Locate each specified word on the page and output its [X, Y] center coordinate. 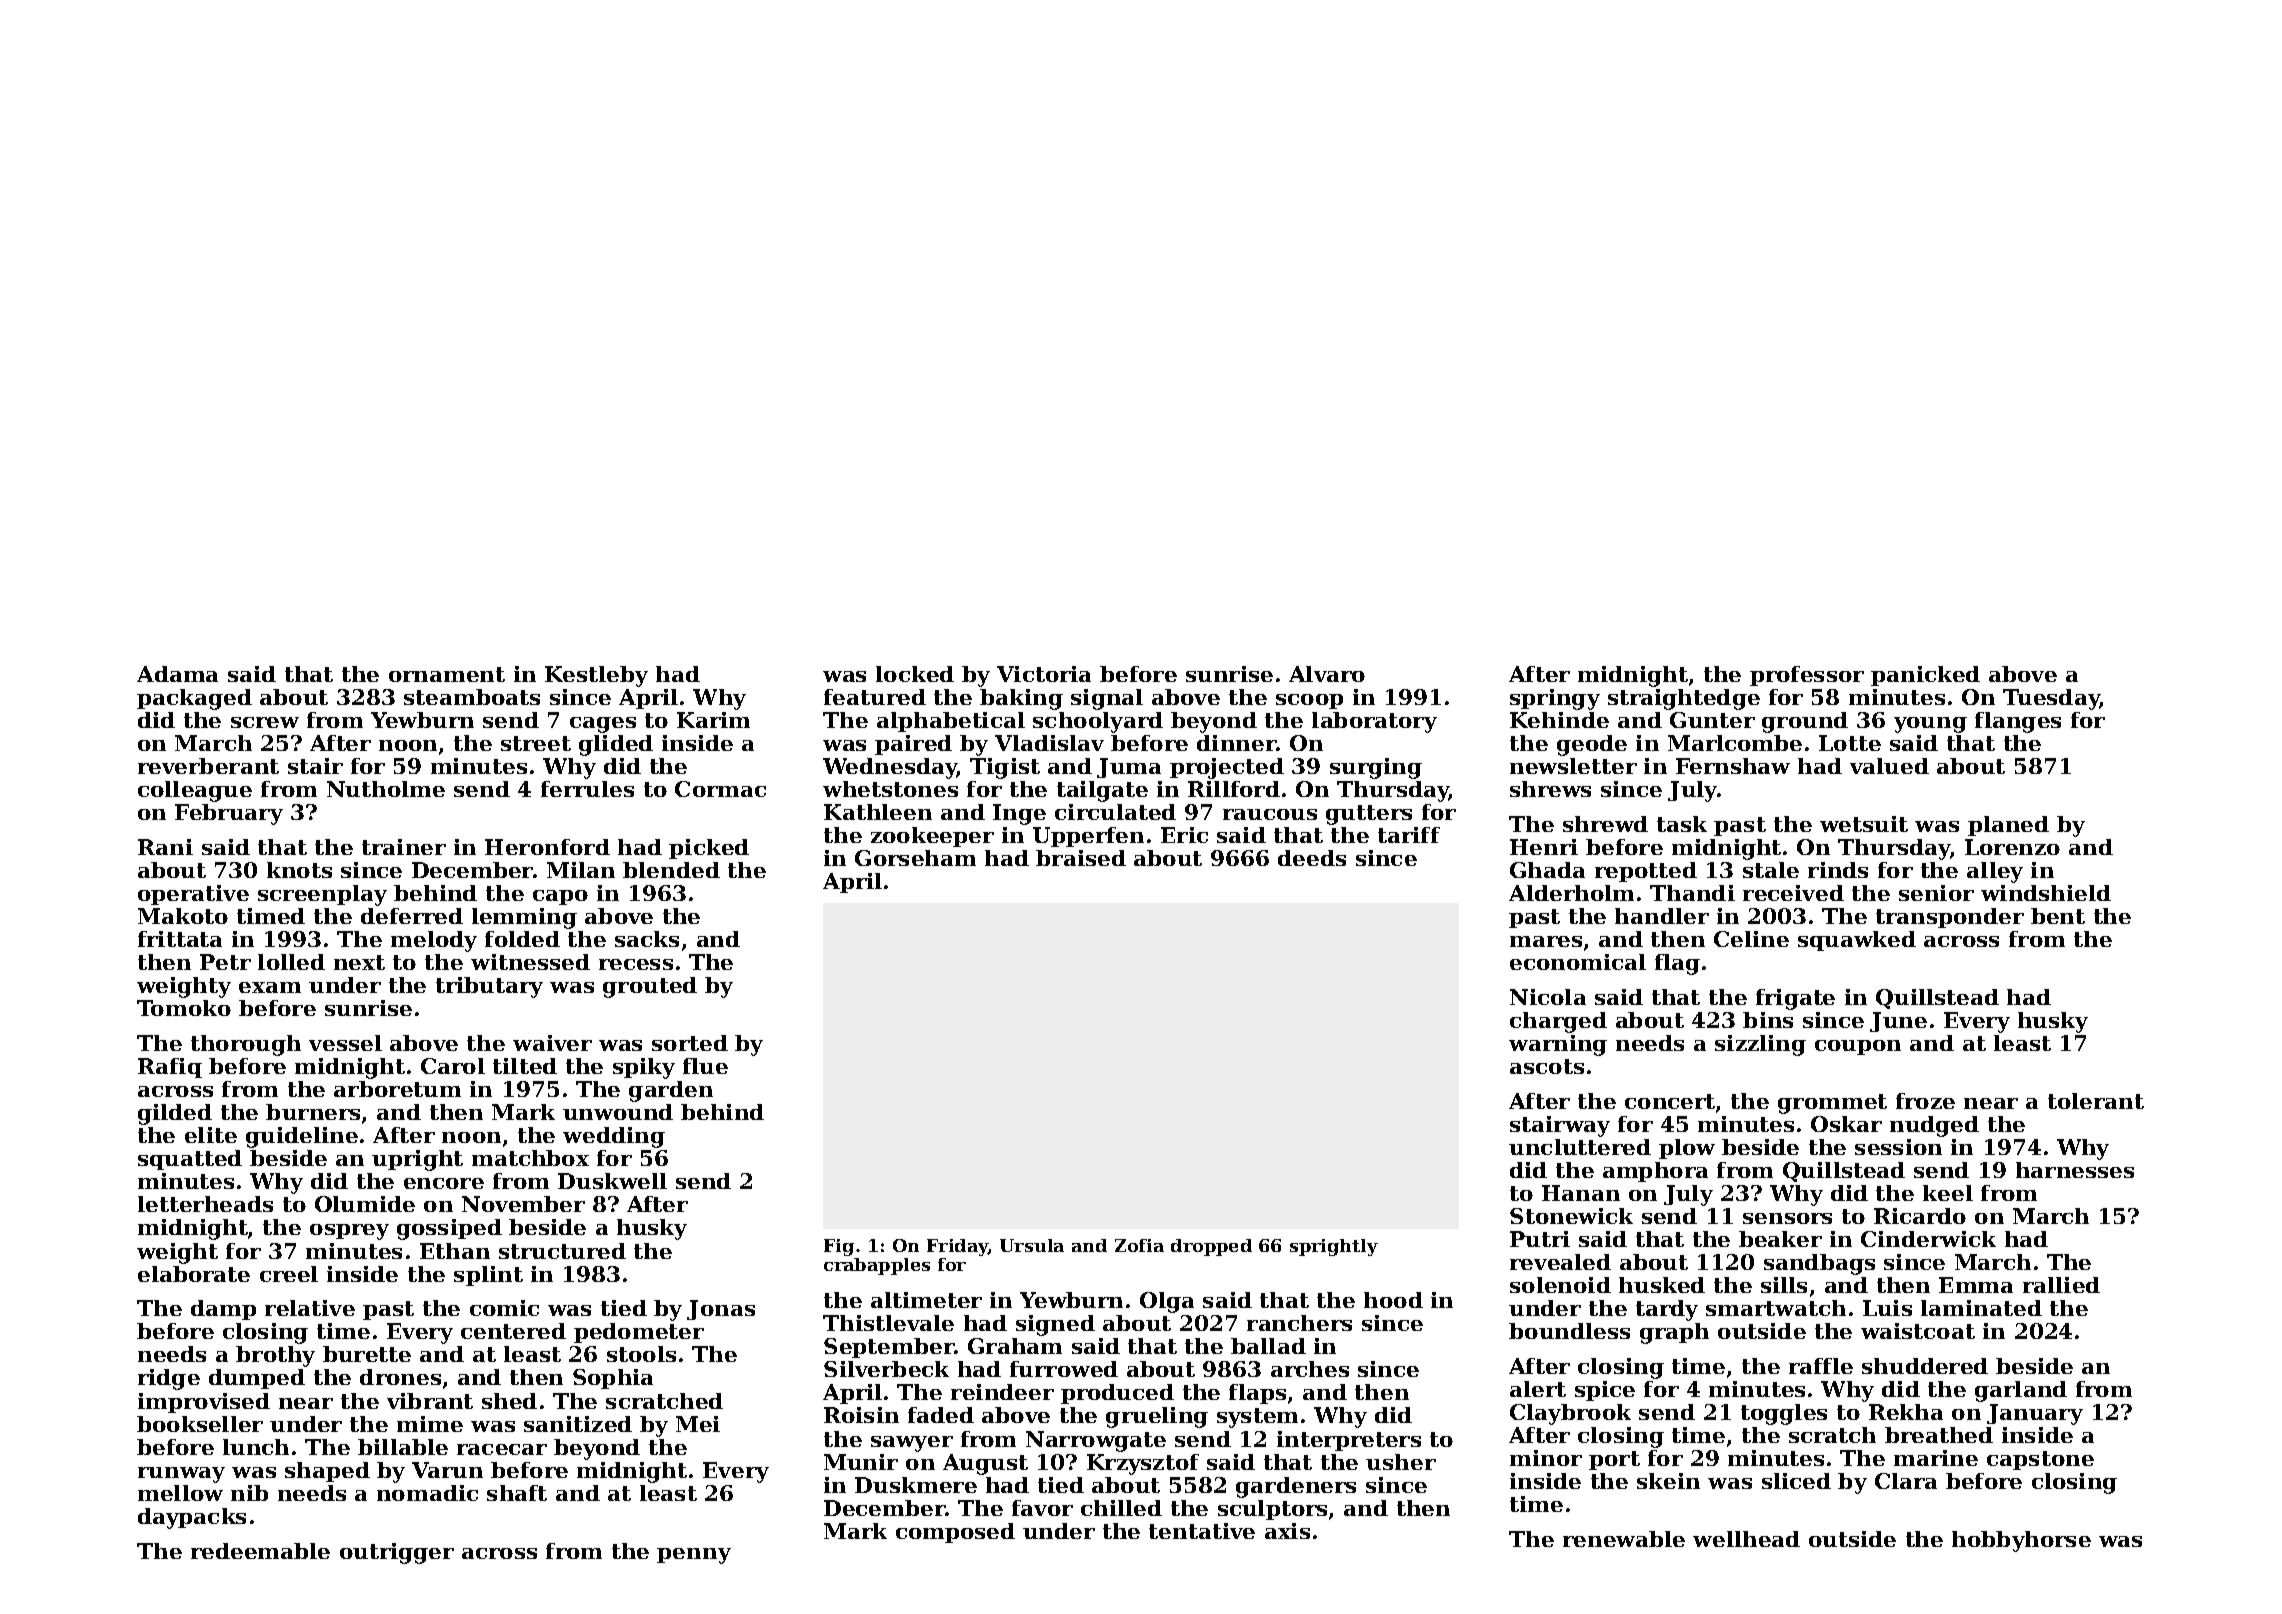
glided [616, 745]
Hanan [1581, 1193]
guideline [302, 1137]
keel [1948, 1193]
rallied [2061, 1285]
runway [181, 1475]
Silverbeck [886, 1369]
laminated [1981, 1308]
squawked [1857, 941]
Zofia [1139, 1245]
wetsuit [1864, 824]
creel [289, 1274]
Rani [165, 847]
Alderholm [1571, 893]
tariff [1409, 835]
